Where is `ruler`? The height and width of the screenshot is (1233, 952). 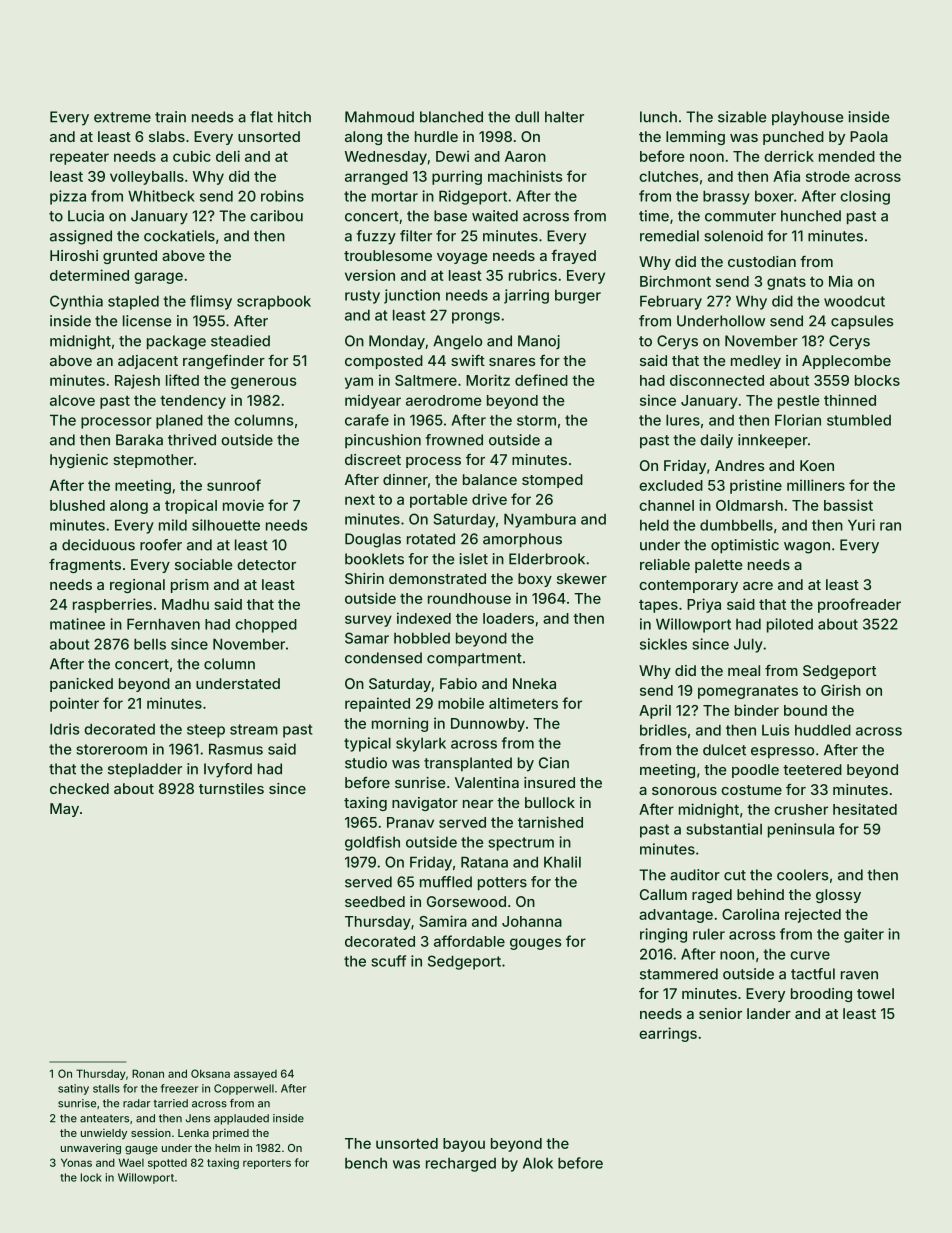
ruler is located at coordinates (709, 934).
